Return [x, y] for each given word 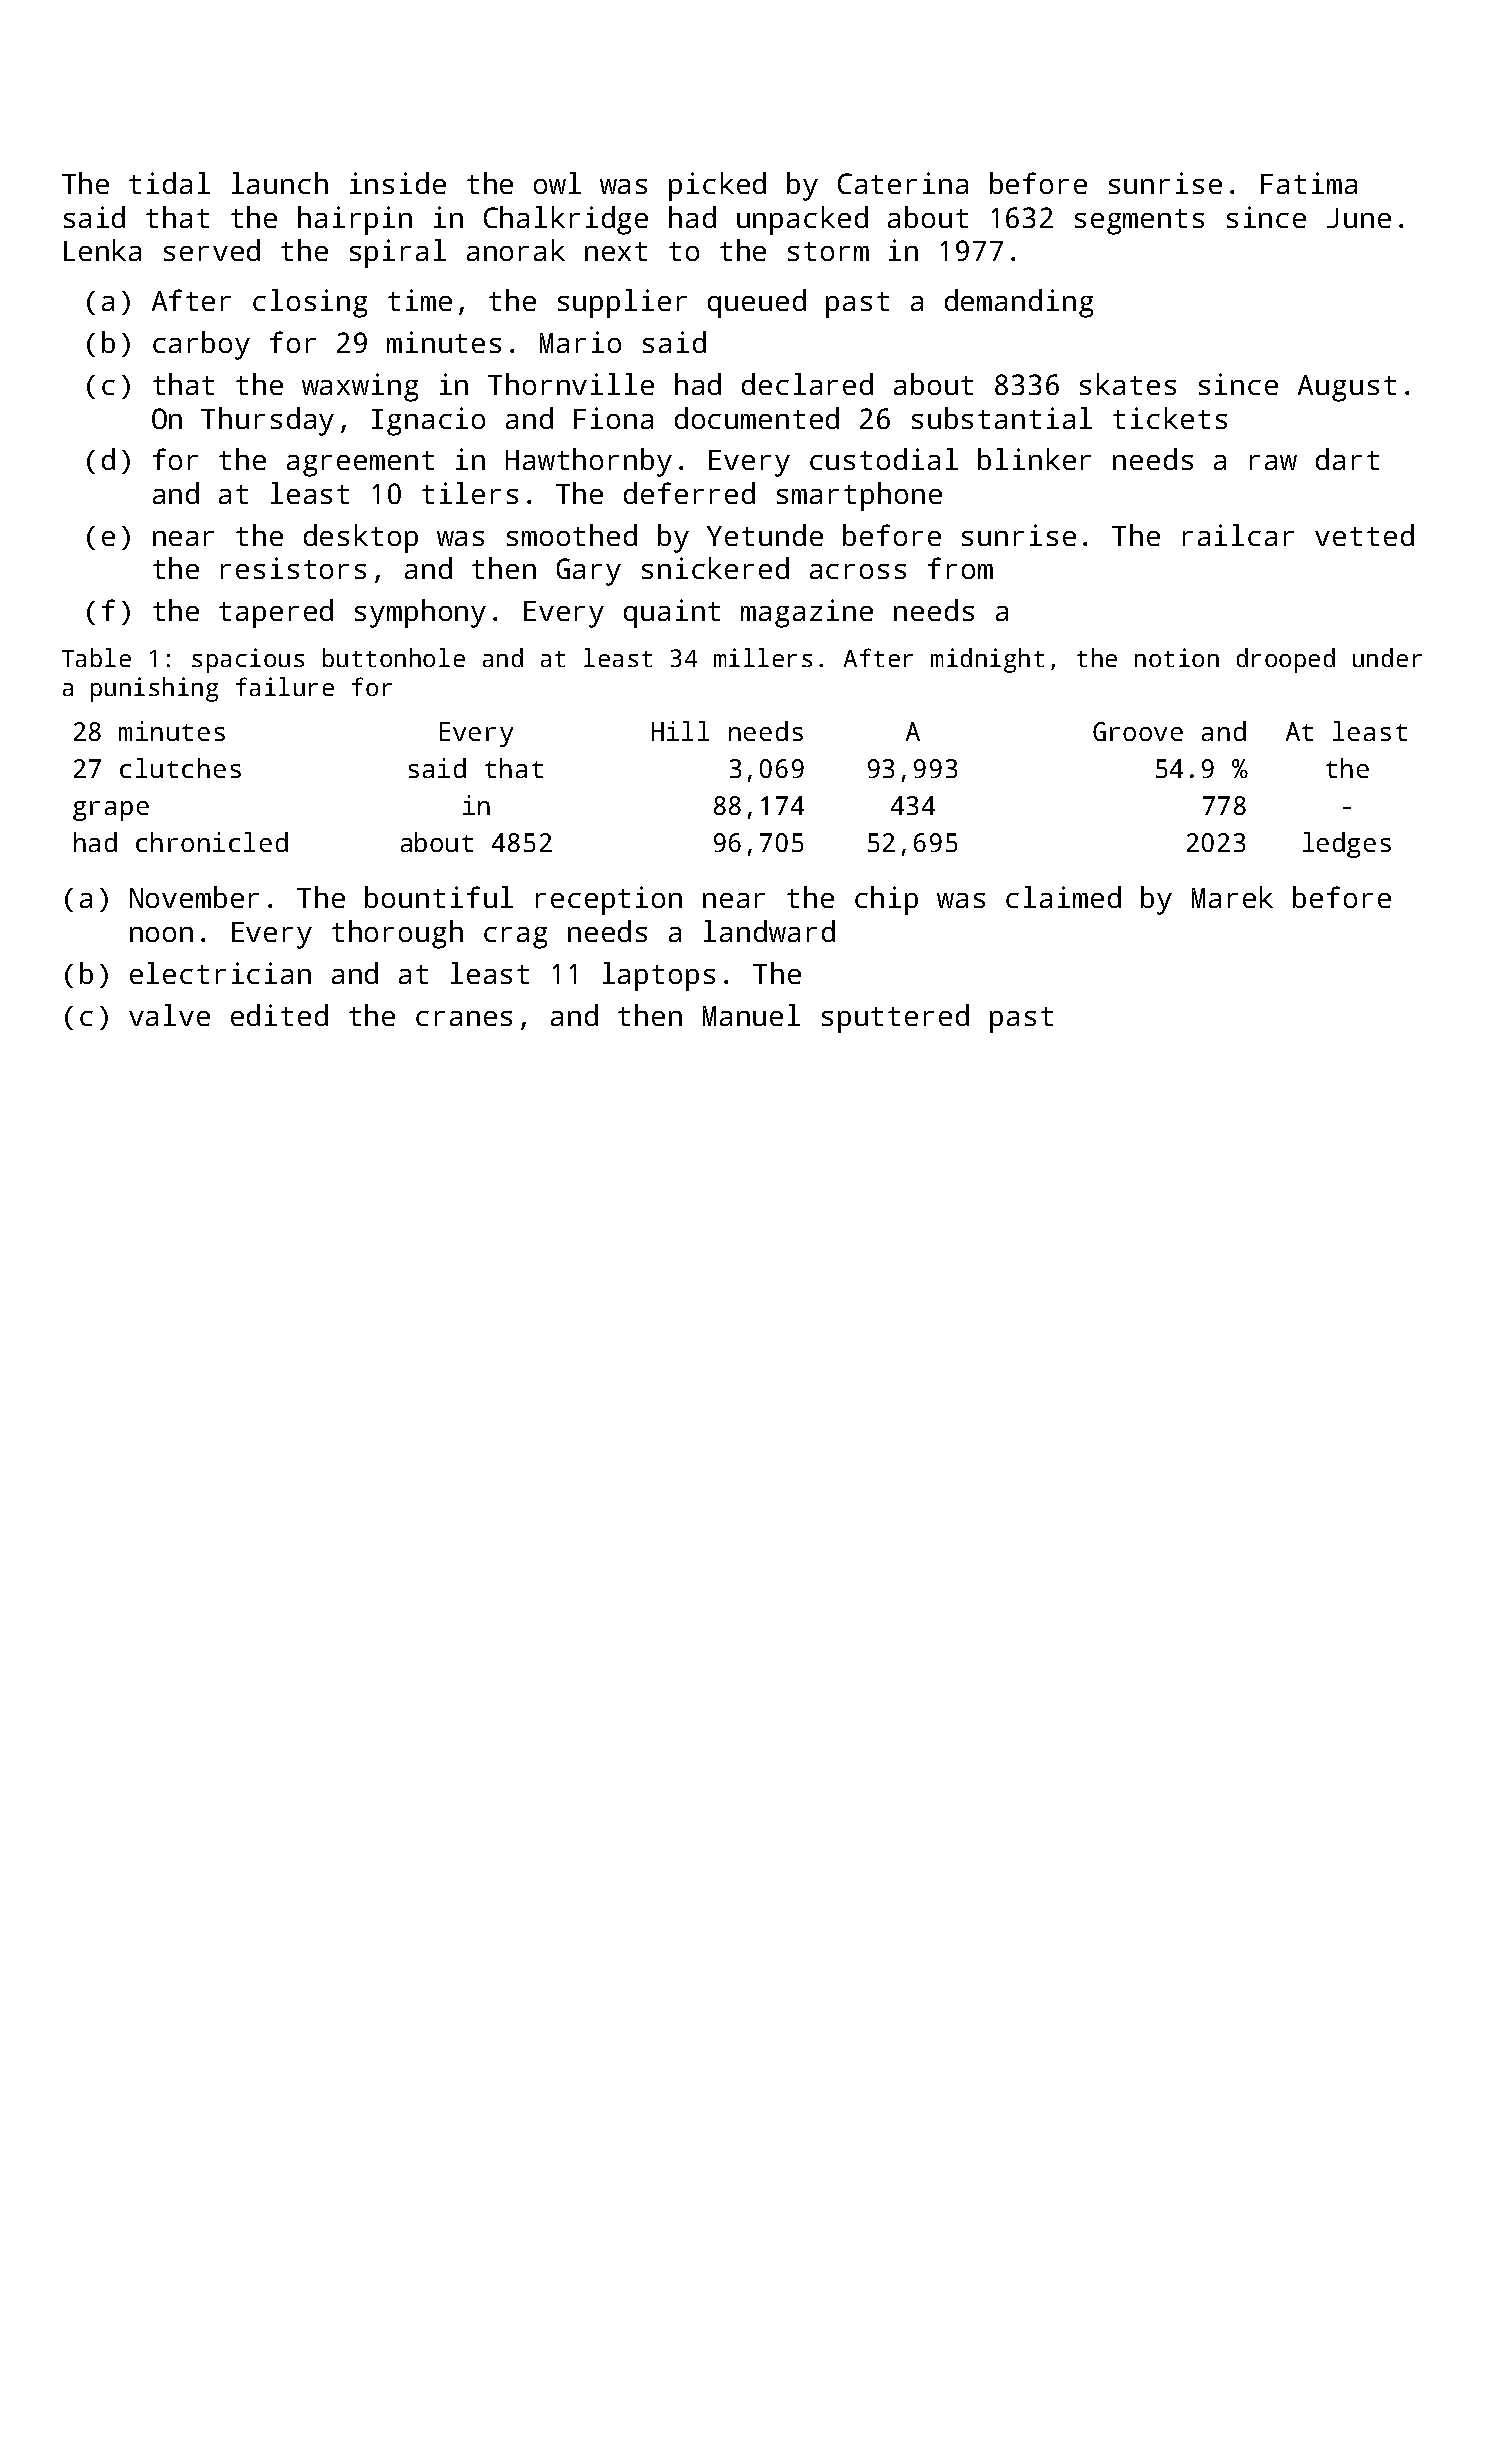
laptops [659, 976]
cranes [464, 1018]
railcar [1238, 535]
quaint [672, 613]
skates [1128, 384]
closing [310, 303]
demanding [1019, 303]
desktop [361, 538]
